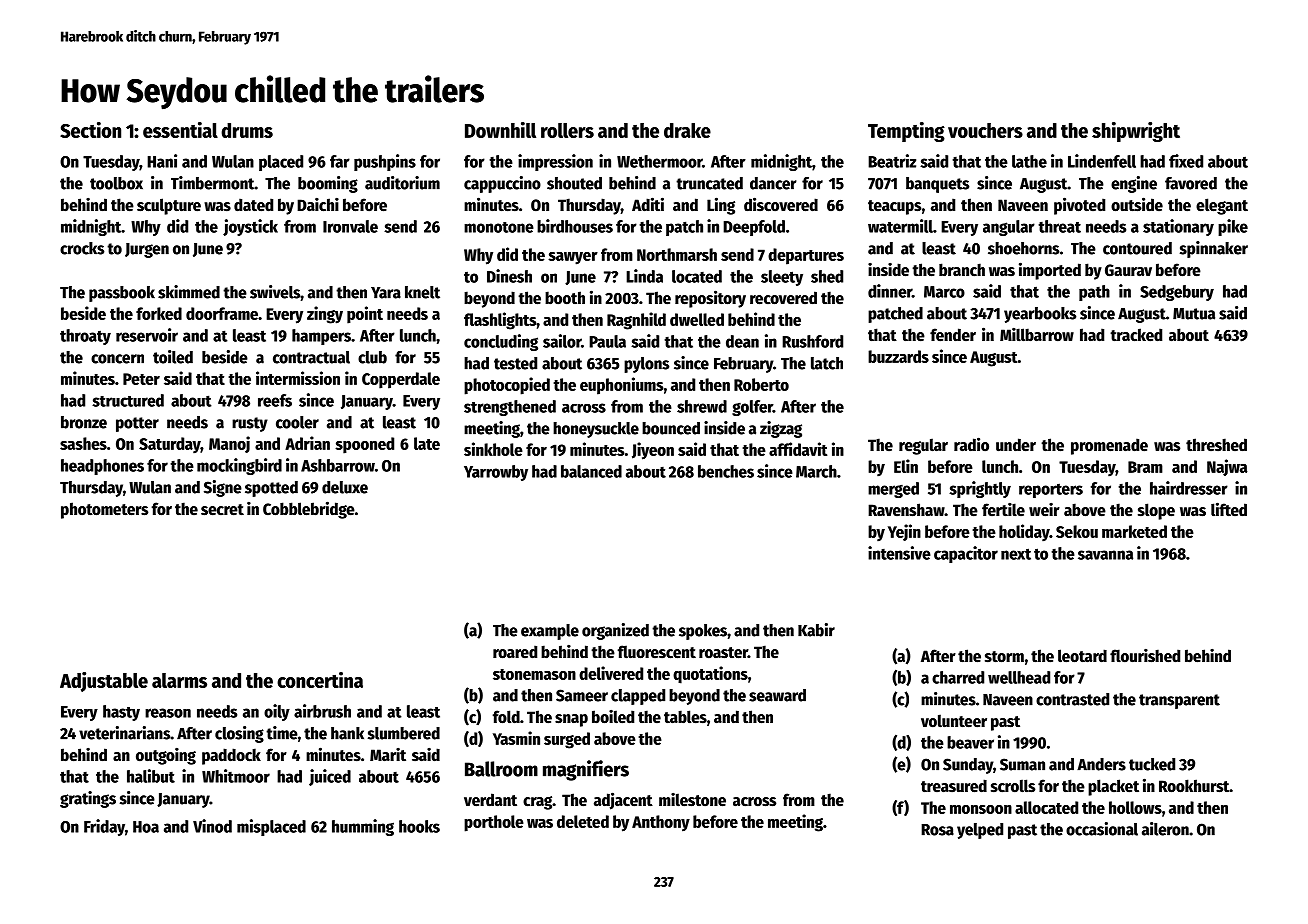 This document has height=924, width=1308. What do you see at coordinates (212, 826) in the document?
I see `Vinod` at bounding box center [212, 826].
